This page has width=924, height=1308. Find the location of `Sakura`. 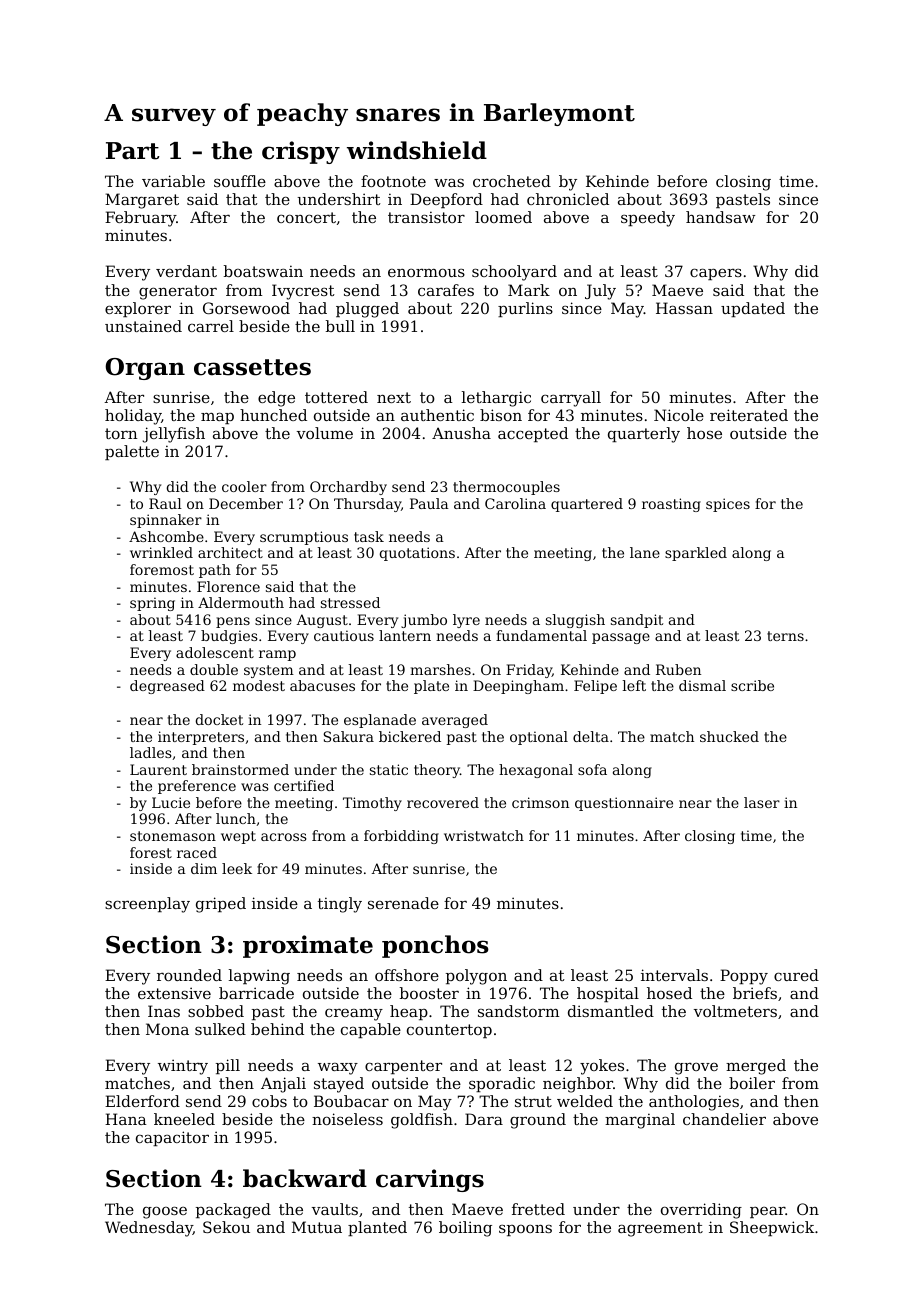

Sakura is located at coordinates (349, 736).
